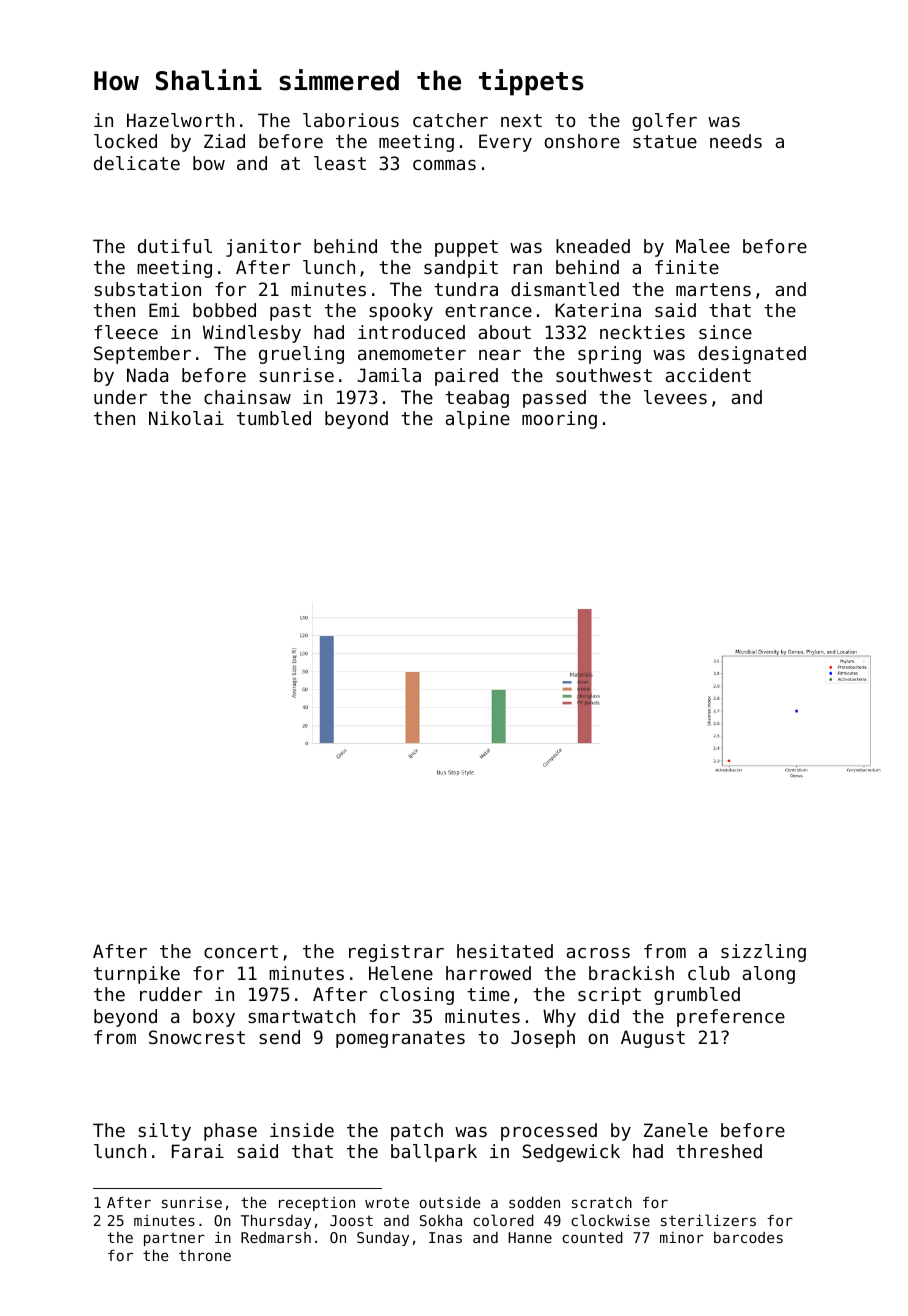 The image size is (908, 1316). Describe the element at coordinates (198, 1151) in the image. I see `Farai` at that location.
